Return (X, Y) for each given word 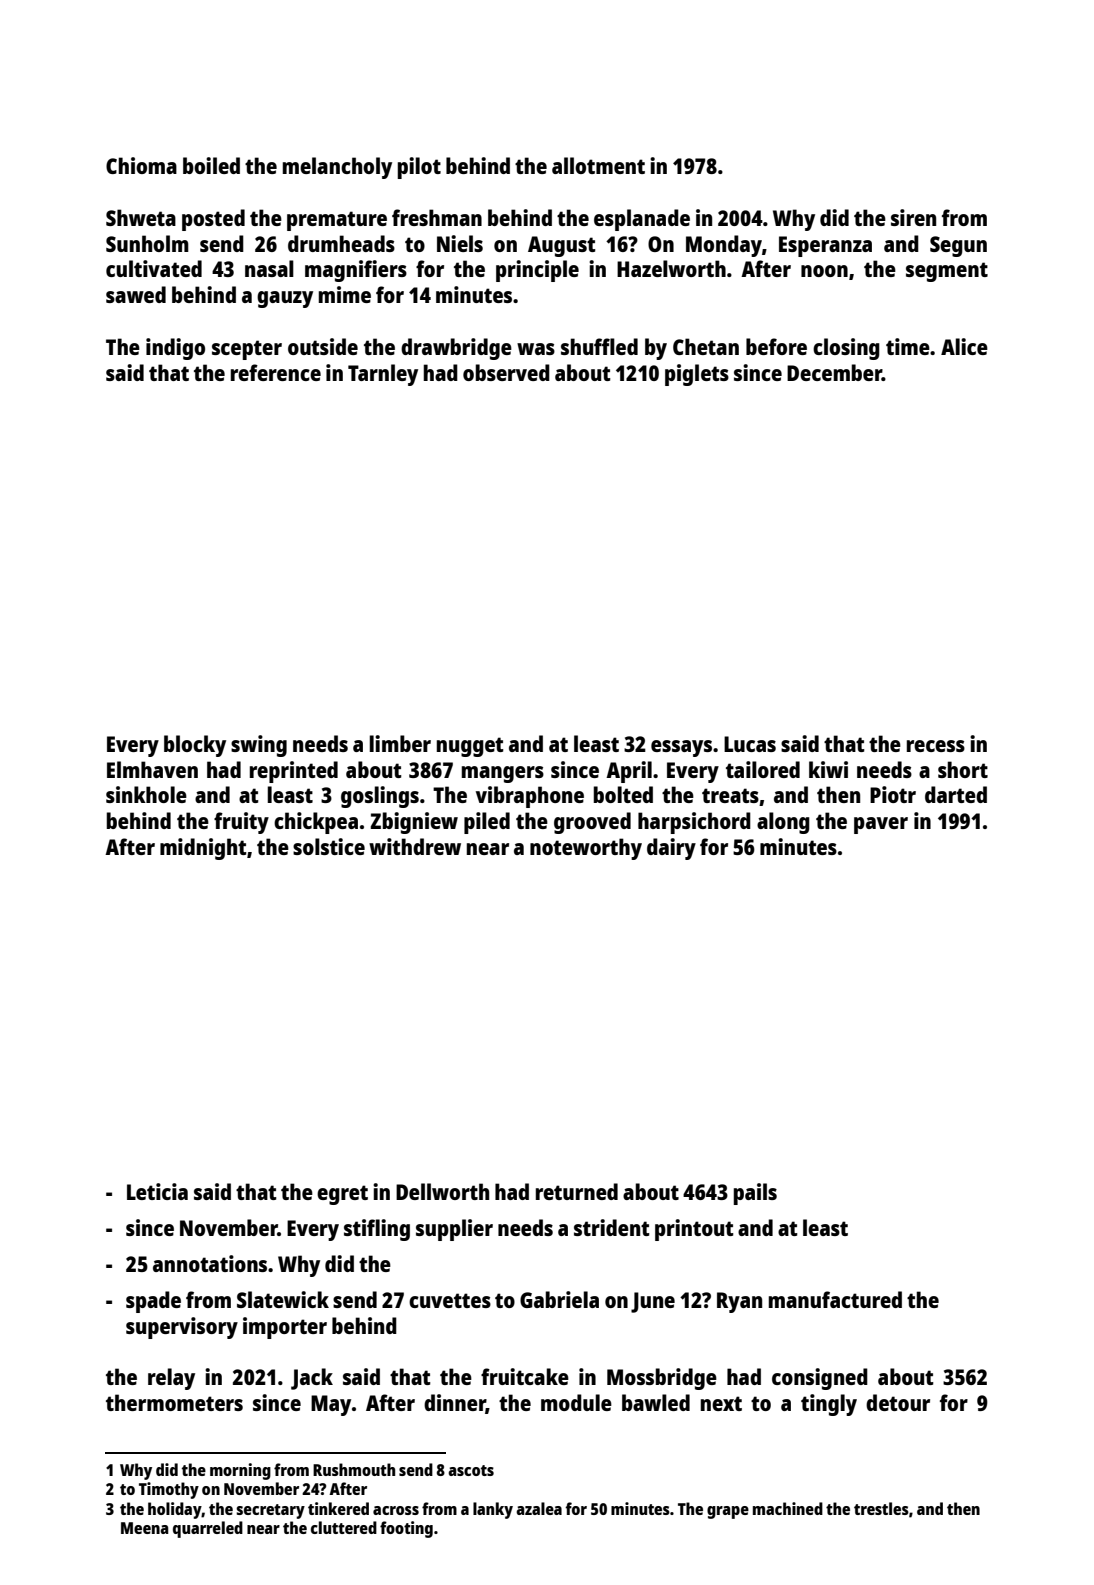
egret (342, 1195)
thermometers (174, 1402)
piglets (697, 375)
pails (755, 1194)
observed (506, 372)
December (834, 372)
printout (694, 1230)
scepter (247, 350)
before (776, 346)
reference (276, 372)
